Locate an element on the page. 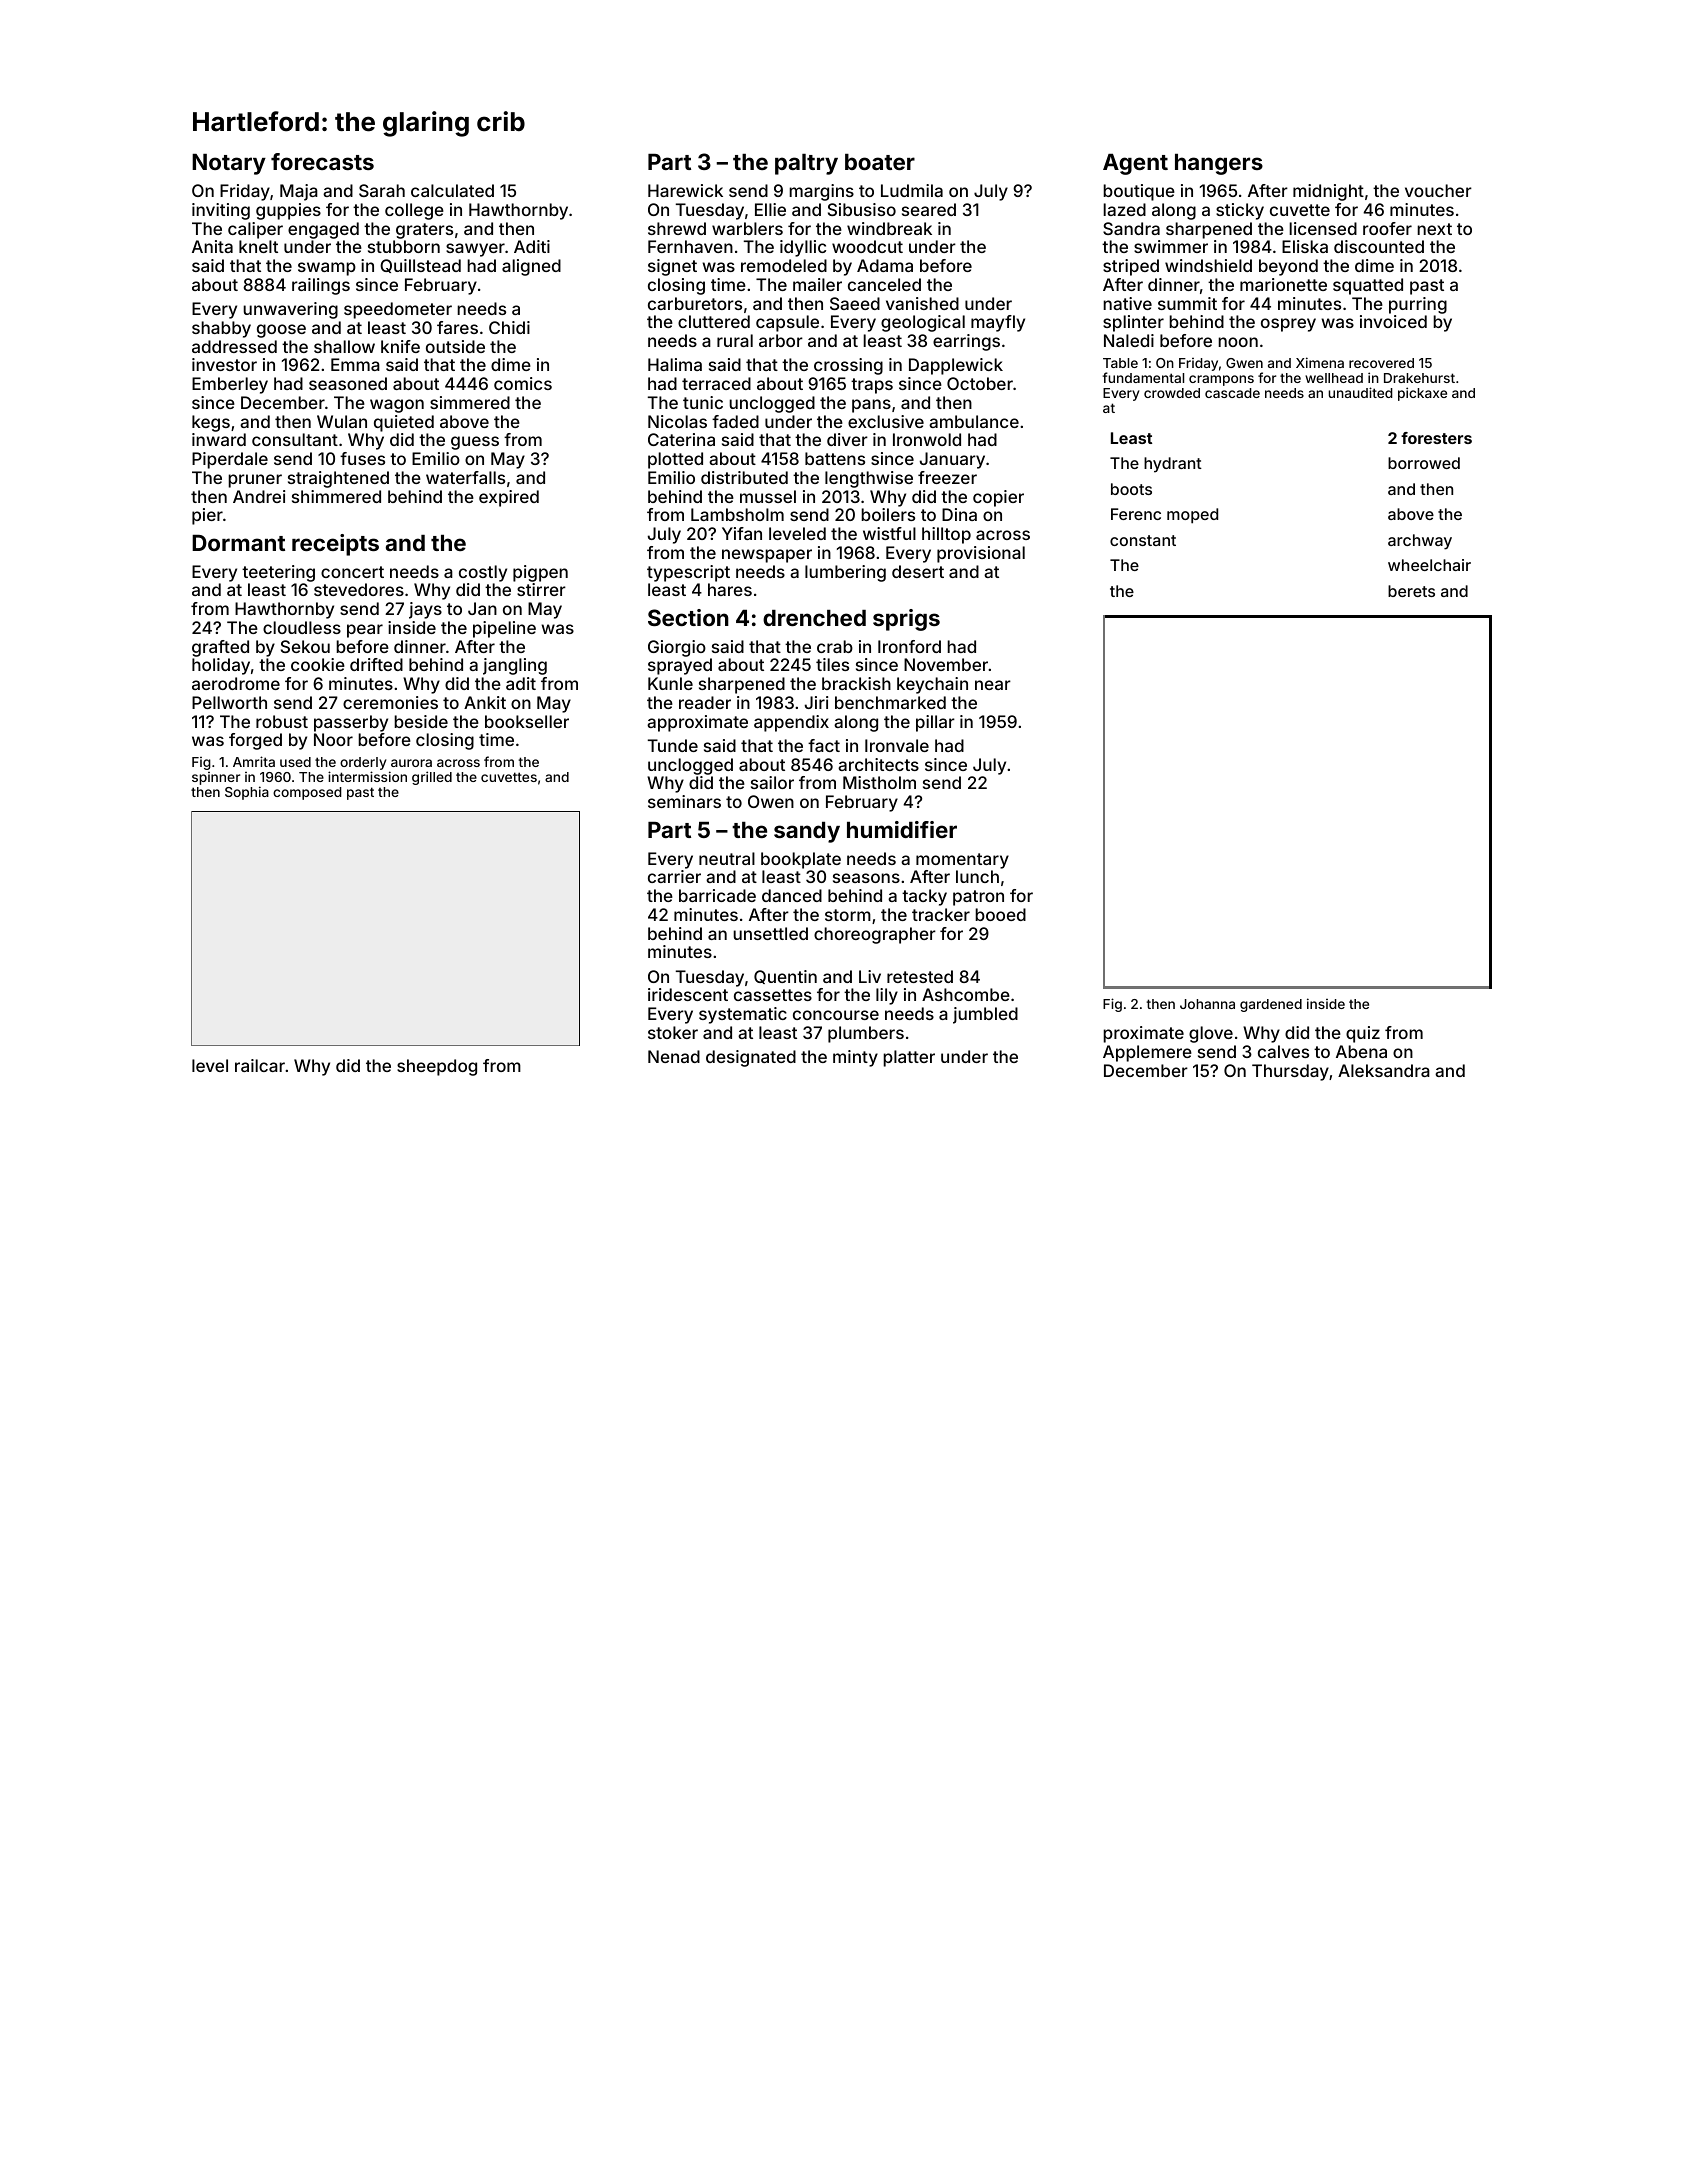 This document has height=2178, width=1683. Maja is located at coordinates (299, 192).
